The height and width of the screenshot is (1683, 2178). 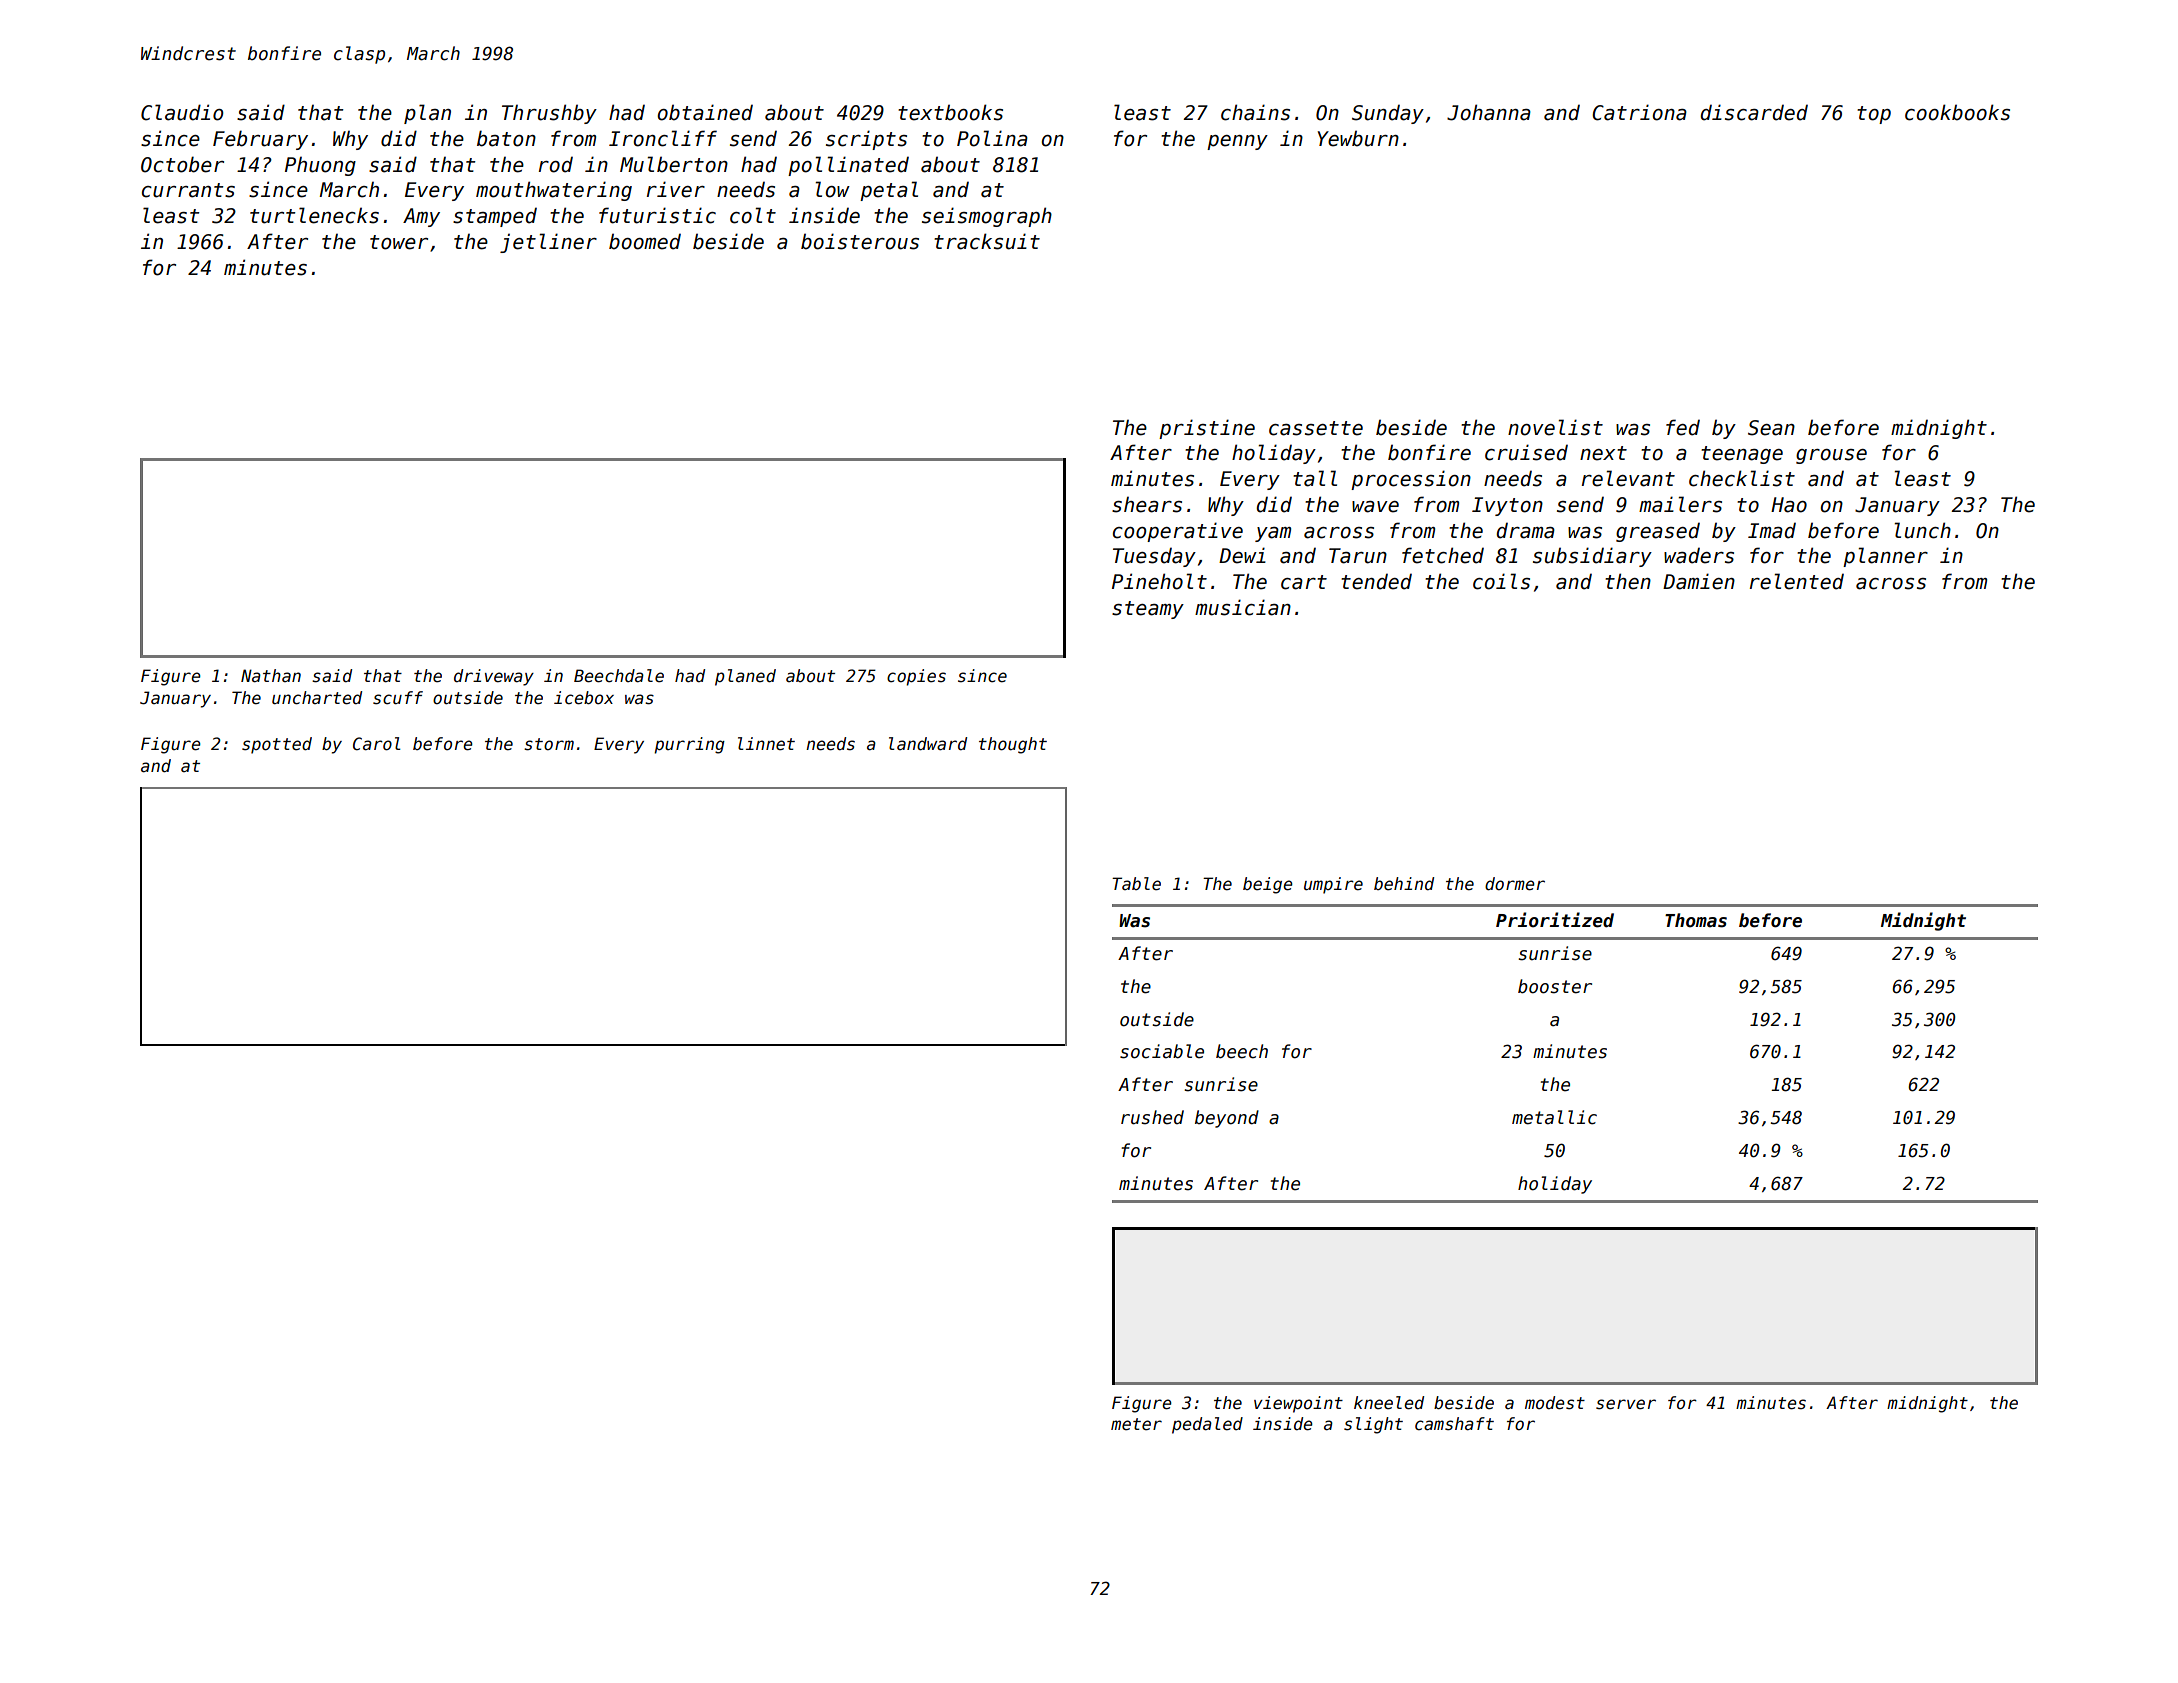 I want to click on server, so click(x=1626, y=1404).
